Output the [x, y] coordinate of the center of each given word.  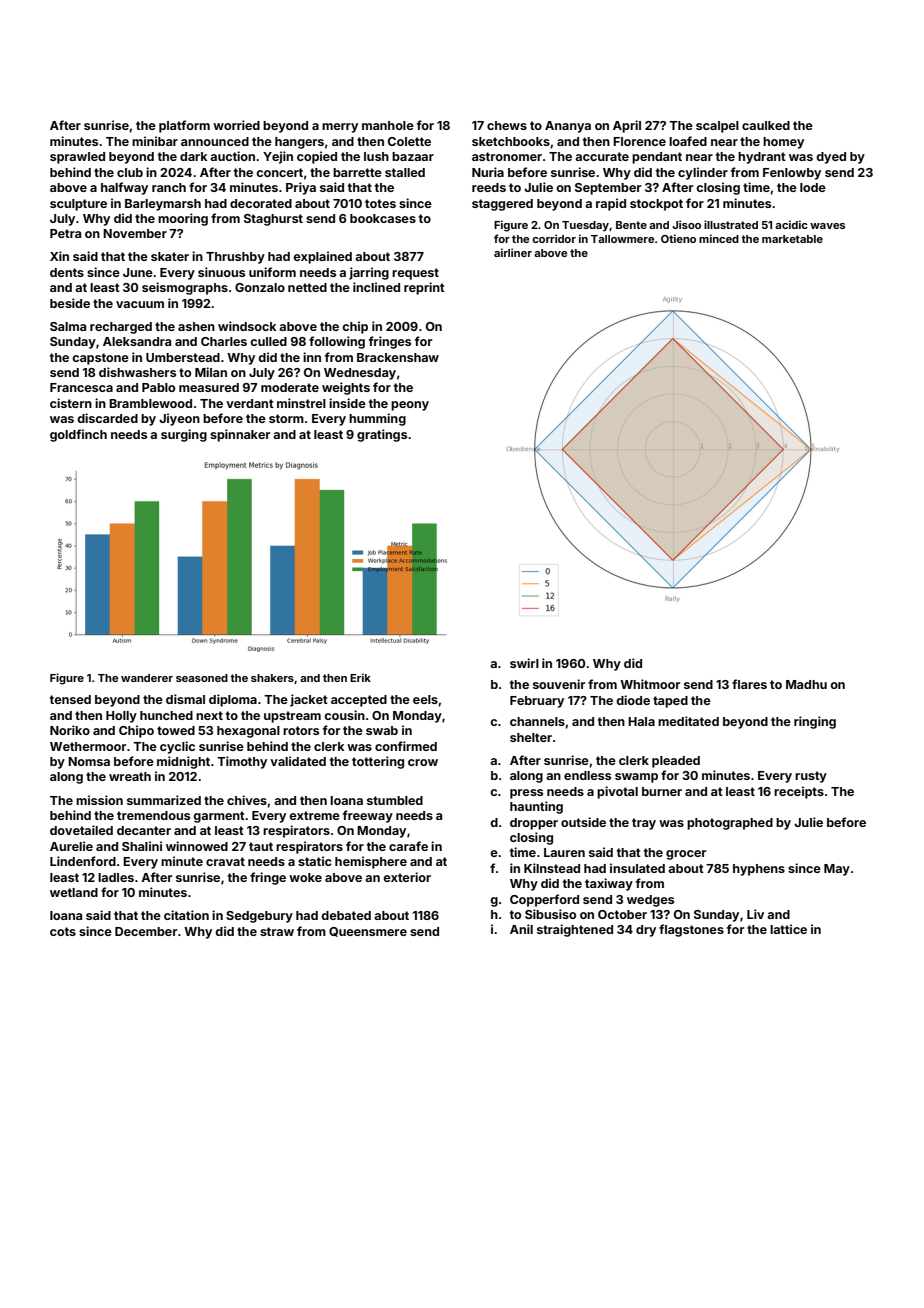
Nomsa [89, 761]
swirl [524, 663]
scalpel [717, 127]
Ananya [568, 127]
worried [236, 125]
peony [410, 406]
